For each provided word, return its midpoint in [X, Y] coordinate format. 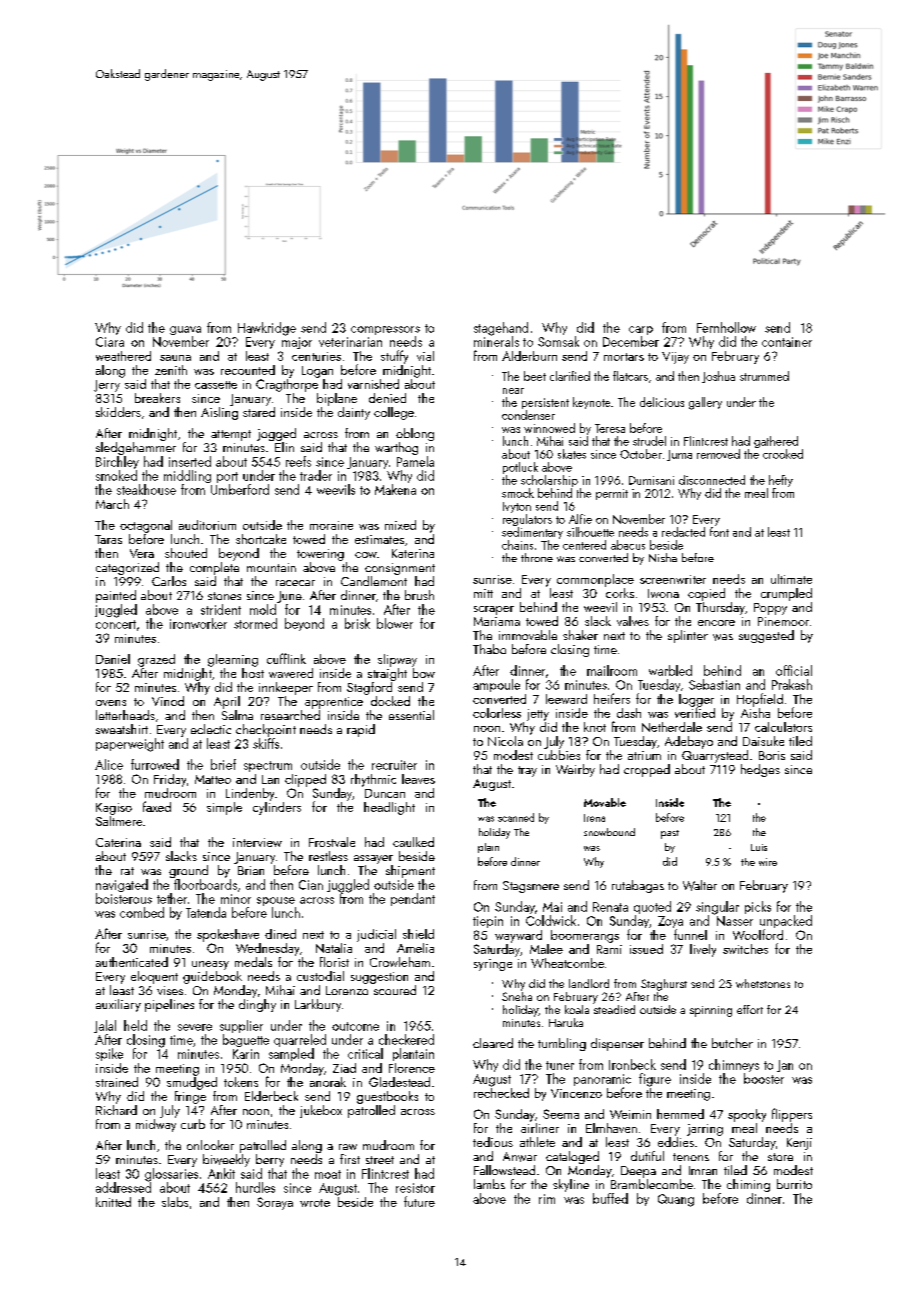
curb [193, 1124]
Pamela [415, 461]
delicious [662, 402]
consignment [400, 569]
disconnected [712, 480]
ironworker [198, 623]
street [380, 1160]
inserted [190, 461]
